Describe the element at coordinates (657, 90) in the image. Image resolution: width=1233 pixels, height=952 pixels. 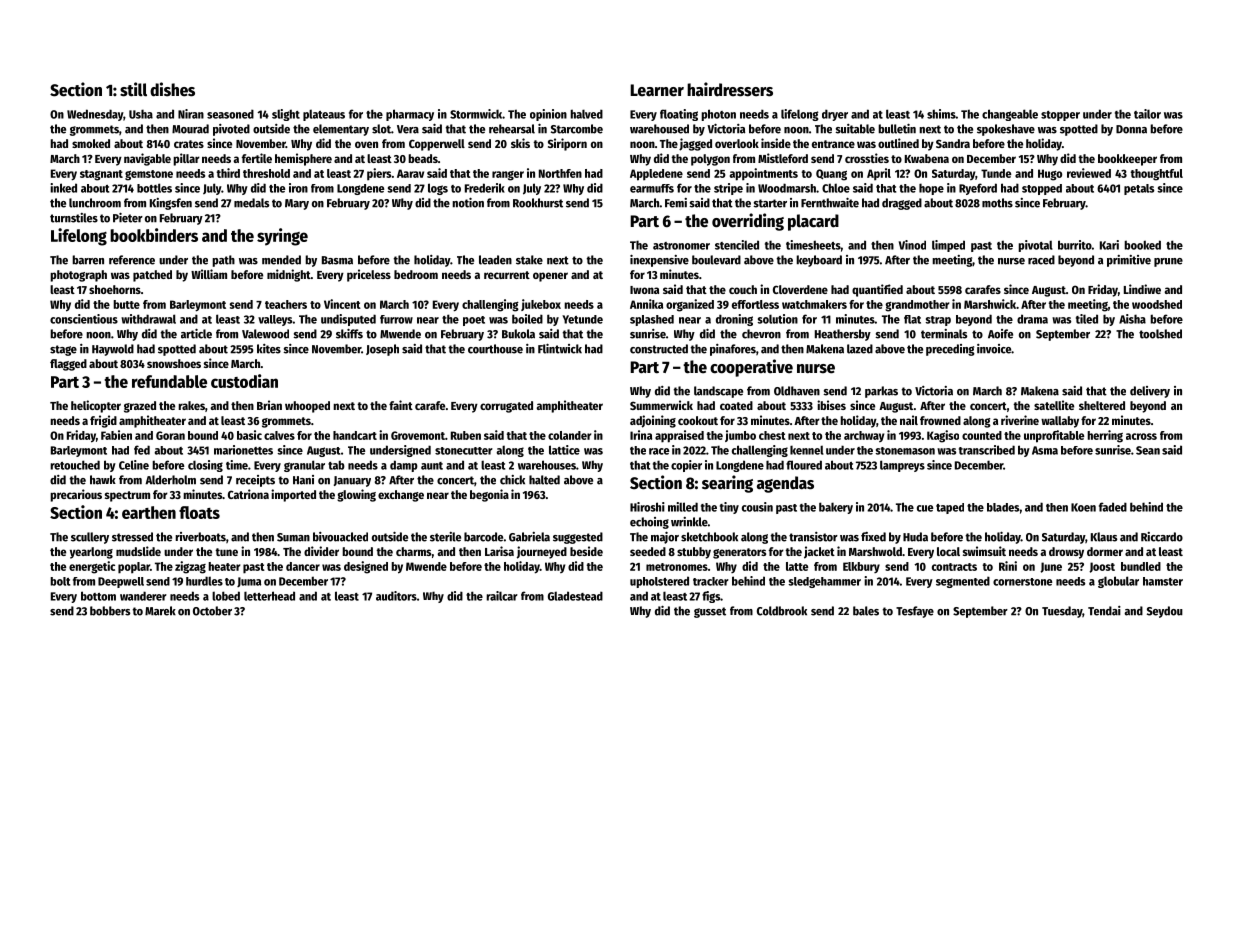
I see `Learner` at that location.
